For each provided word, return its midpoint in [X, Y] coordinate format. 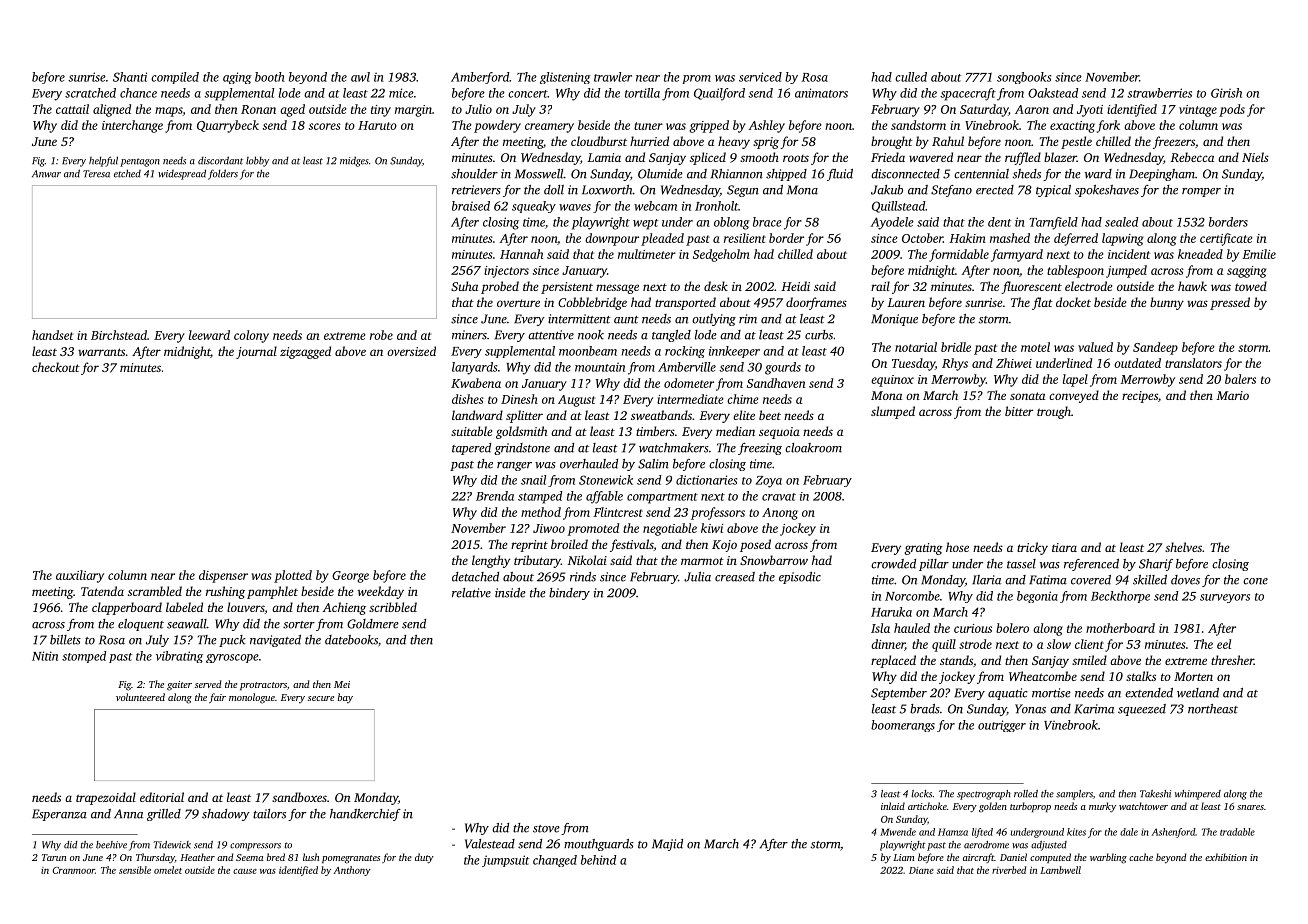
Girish [1226, 93]
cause [245, 871]
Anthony [352, 871]
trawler [613, 77]
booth [269, 77]
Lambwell [1060, 870]
